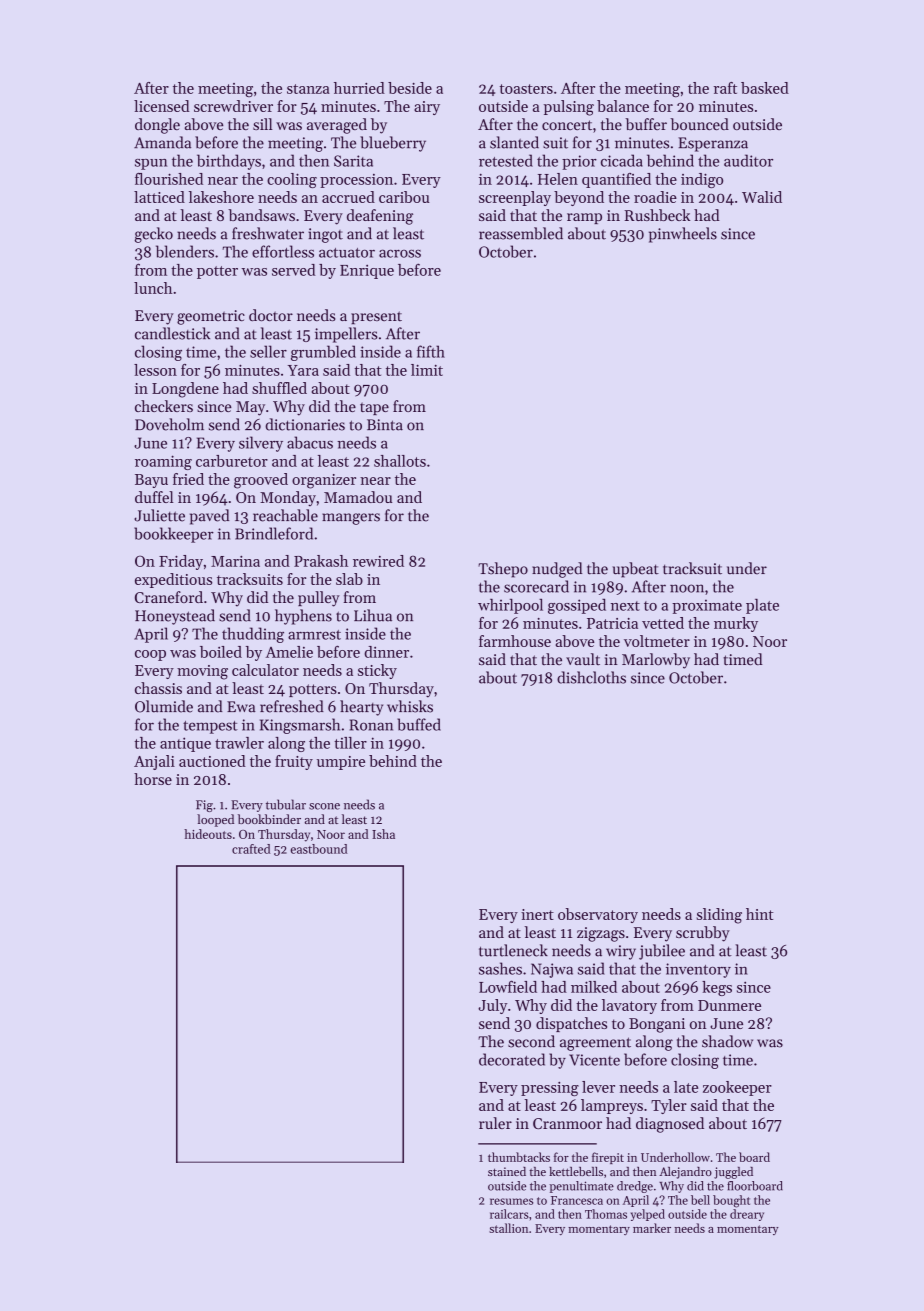 The image size is (924, 1311). What do you see at coordinates (537, 914) in the screenshot?
I see `inert` at bounding box center [537, 914].
